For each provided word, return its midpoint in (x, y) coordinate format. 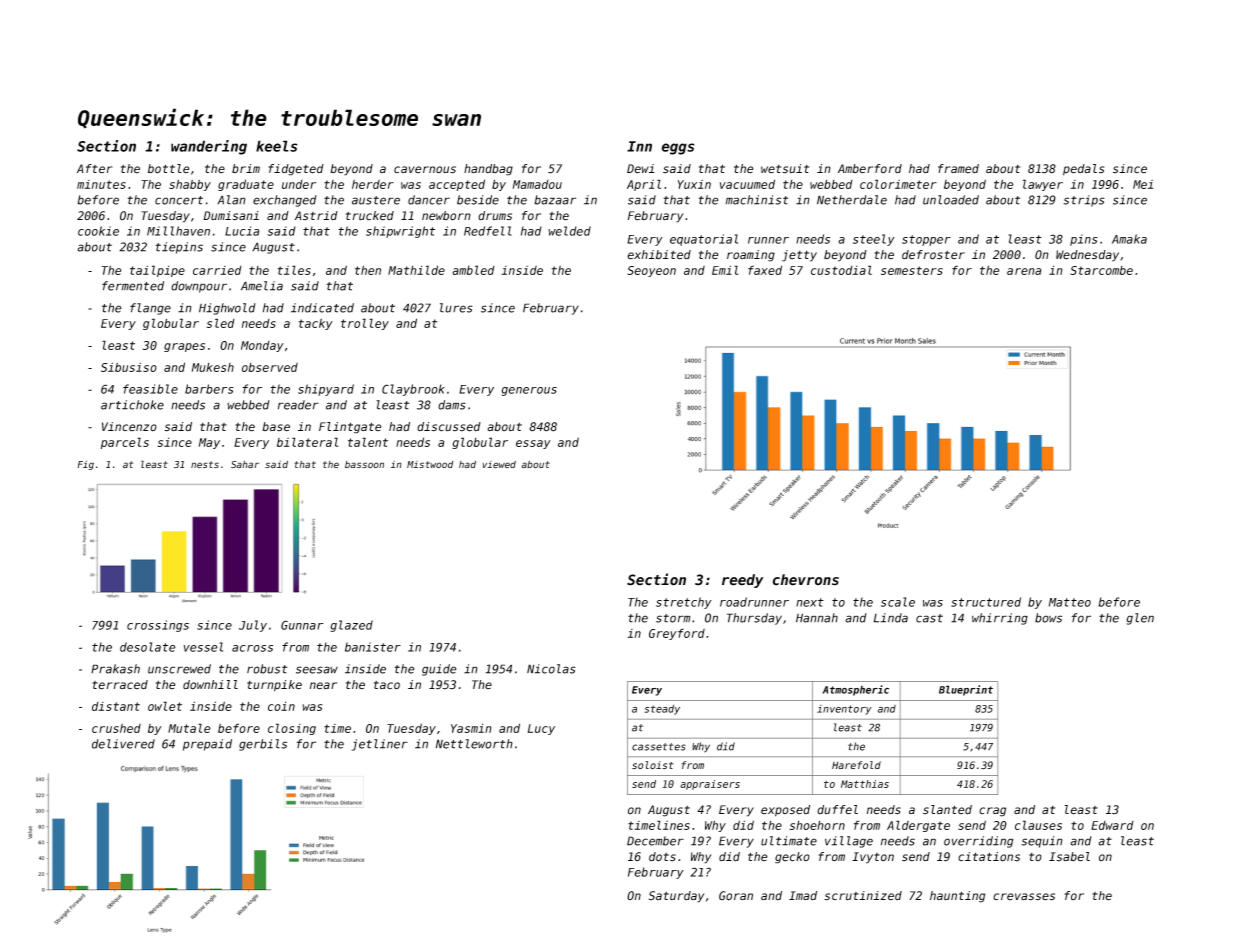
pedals (1083, 170)
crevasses (1024, 897)
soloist (653, 765)
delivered (123, 744)
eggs (678, 149)
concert (179, 200)
